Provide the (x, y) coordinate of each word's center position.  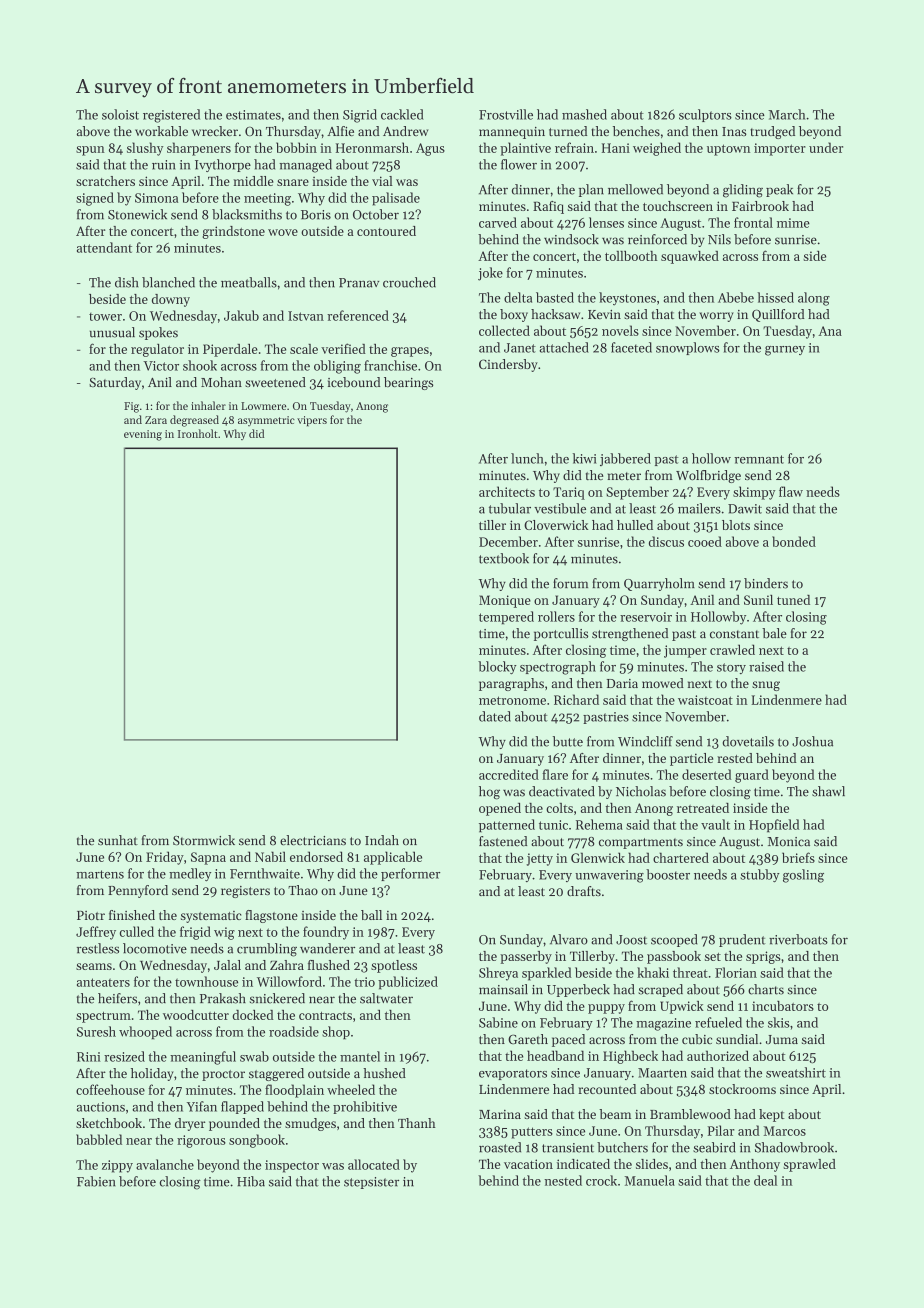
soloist (120, 114)
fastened (503, 841)
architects (507, 491)
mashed (584, 114)
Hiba (251, 1181)
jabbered (625, 459)
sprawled (809, 1165)
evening (143, 435)
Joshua (812, 741)
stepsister (371, 1183)
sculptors (705, 115)
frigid (195, 933)
